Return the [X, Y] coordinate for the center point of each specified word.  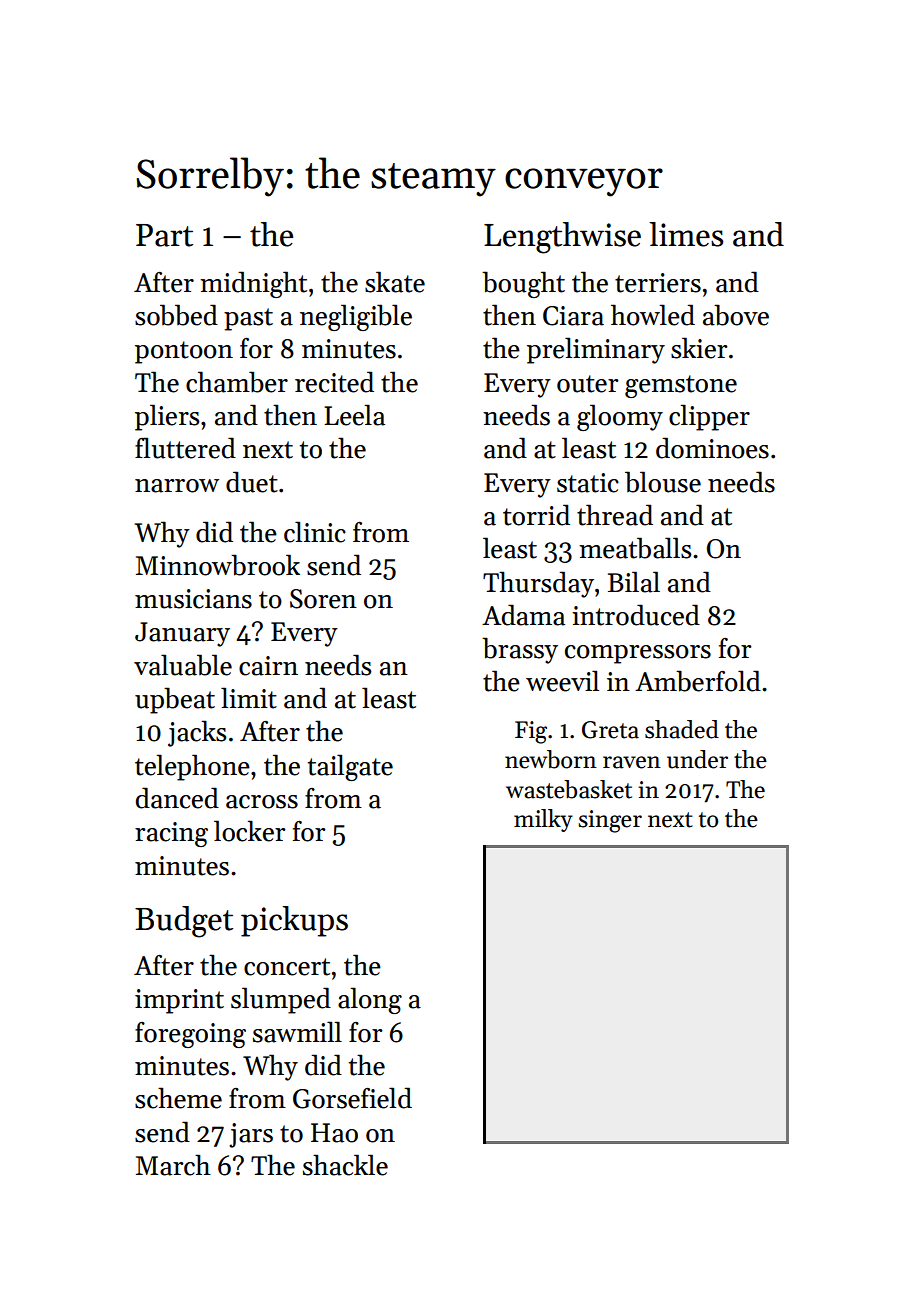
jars [251, 1135]
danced [177, 798]
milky [543, 820]
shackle [345, 1165]
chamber [237, 382]
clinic [315, 532]
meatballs [635, 548]
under [697, 759]
